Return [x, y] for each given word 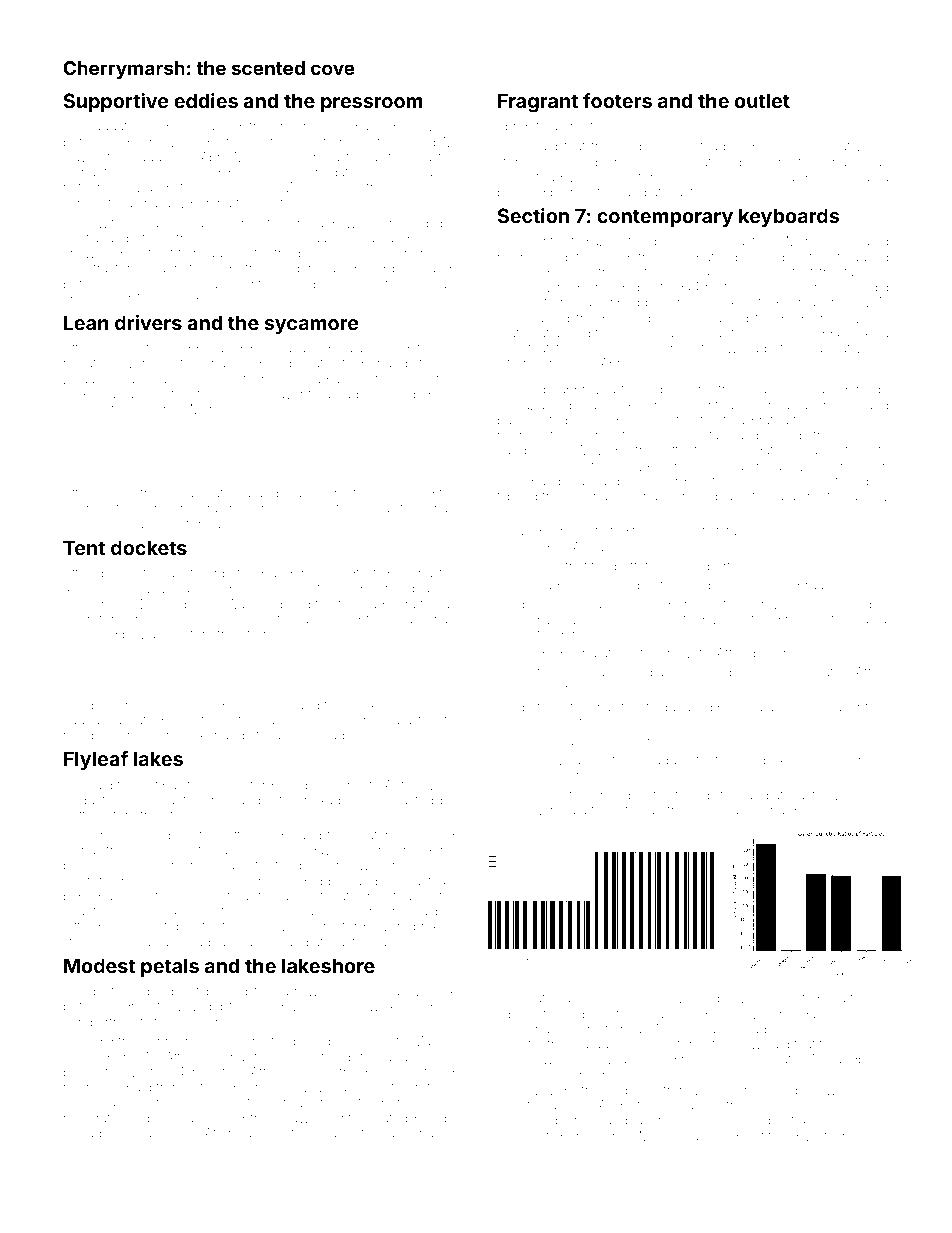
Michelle [623, 998]
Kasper [434, 912]
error [217, 801]
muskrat [87, 1118]
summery [243, 621]
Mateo [516, 333]
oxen [736, 303]
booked [849, 604]
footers [617, 100]
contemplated [366, 1119]
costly [239, 380]
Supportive [116, 102]
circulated [525, 177]
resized [559, 760]
